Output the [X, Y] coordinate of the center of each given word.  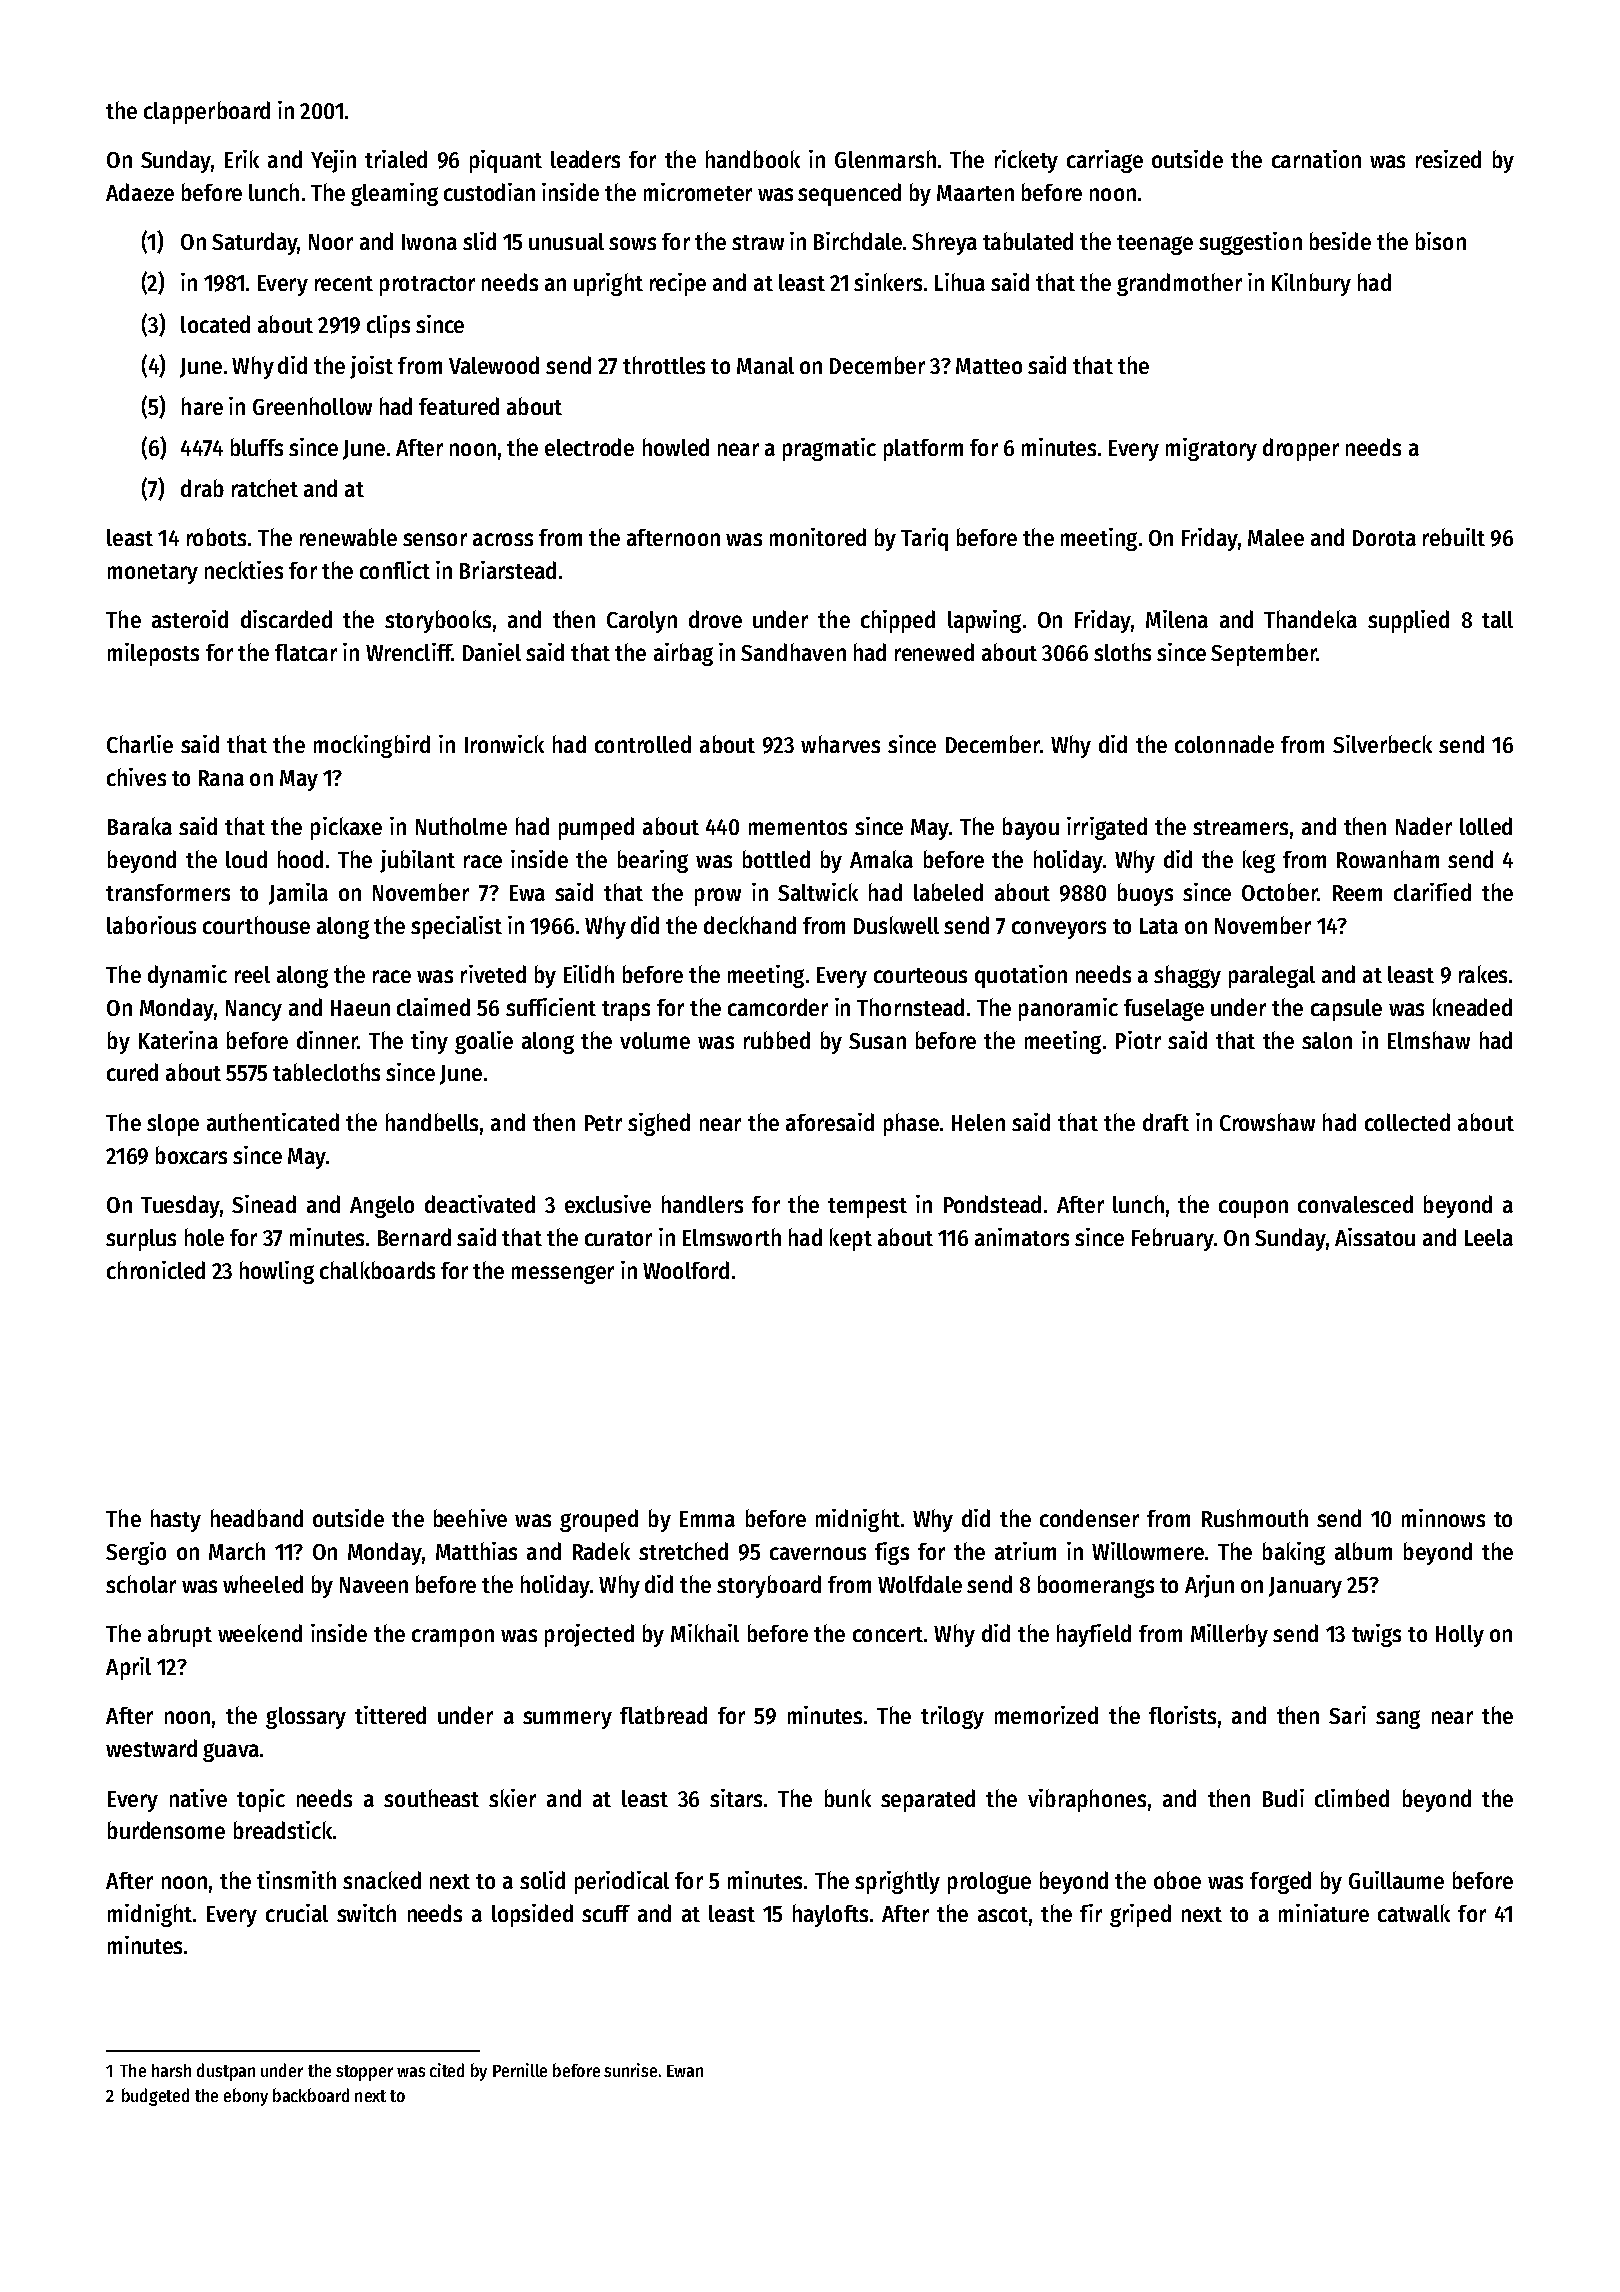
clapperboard [207, 112]
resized [1448, 159]
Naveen [374, 1585]
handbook [753, 159]
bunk [848, 1798]
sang [1398, 1719]
